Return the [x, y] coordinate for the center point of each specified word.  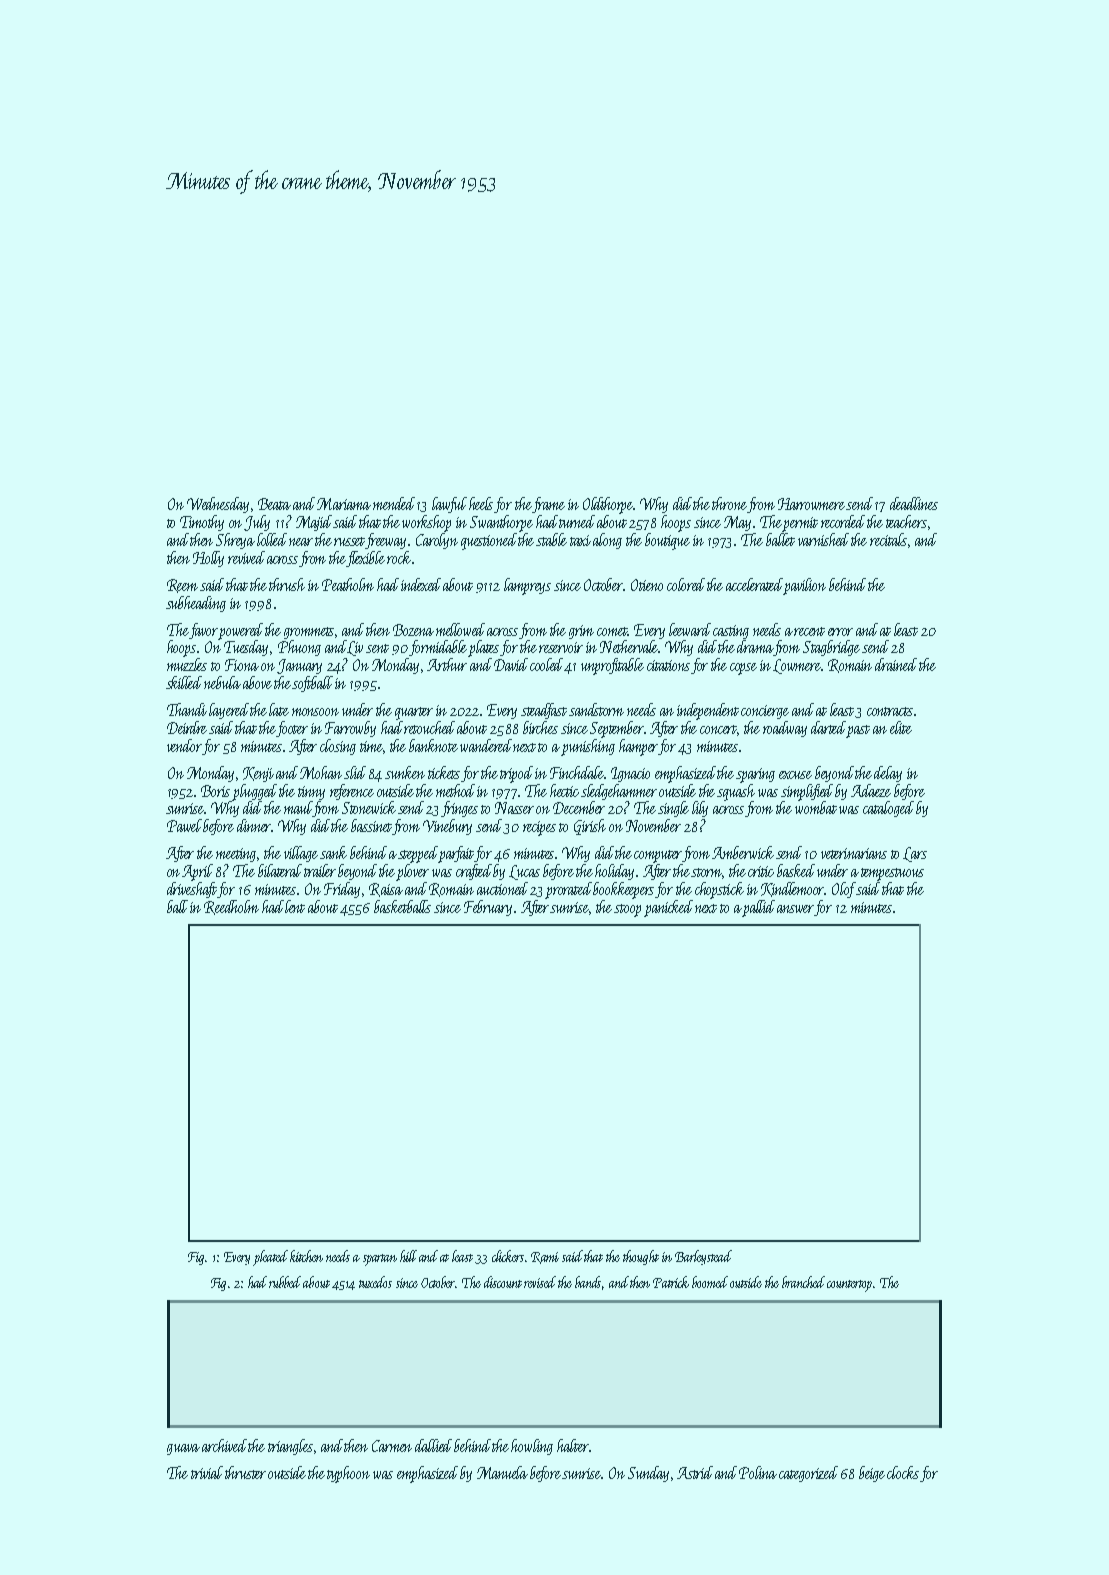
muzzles [187, 664]
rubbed [285, 1282]
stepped [418, 854]
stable [551, 539]
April [197, 872]
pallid [758, 908]
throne [729, 503]
